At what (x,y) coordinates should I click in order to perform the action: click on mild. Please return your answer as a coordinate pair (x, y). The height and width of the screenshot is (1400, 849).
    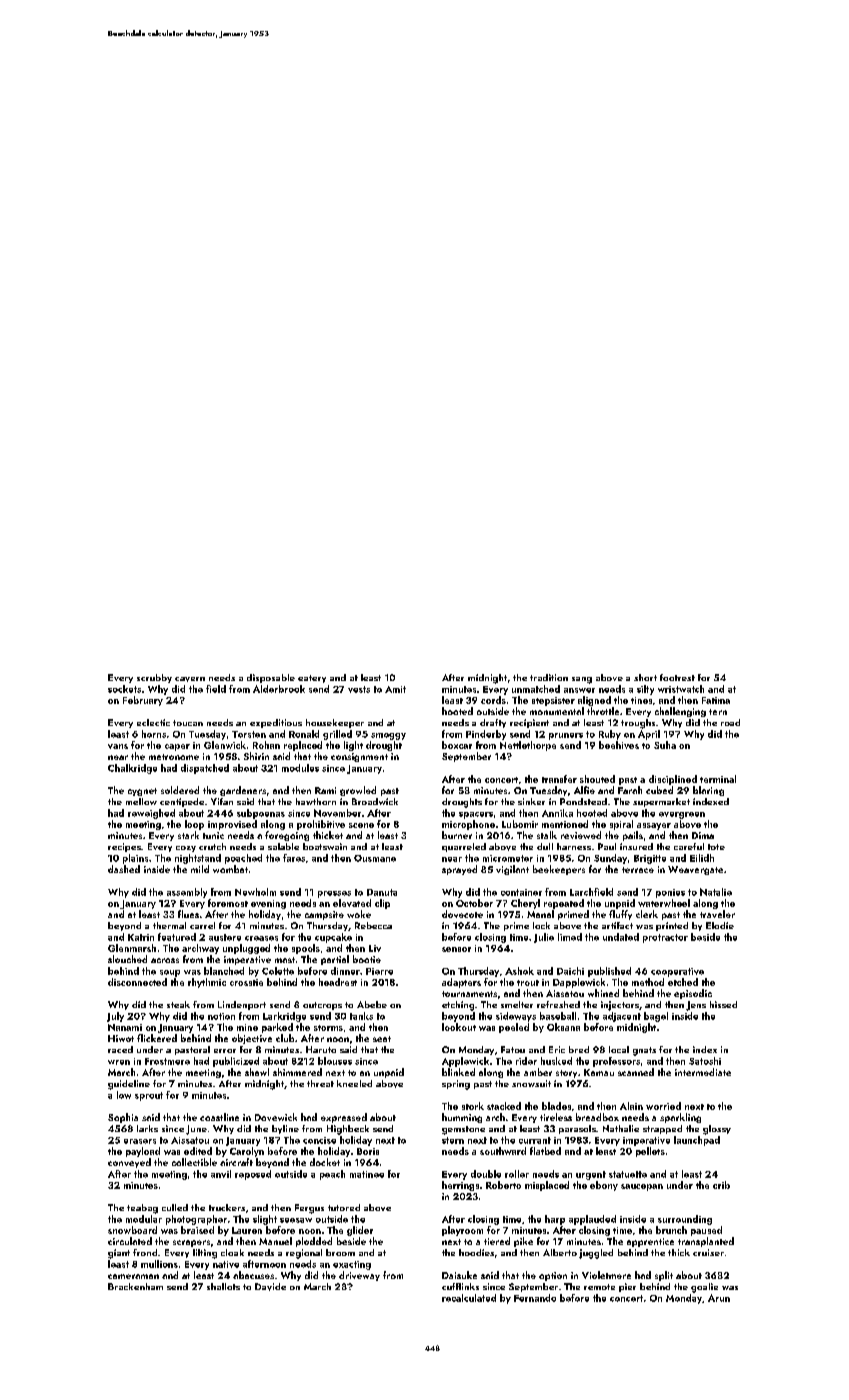
    Looking at the image, I should click on (200, 869).
